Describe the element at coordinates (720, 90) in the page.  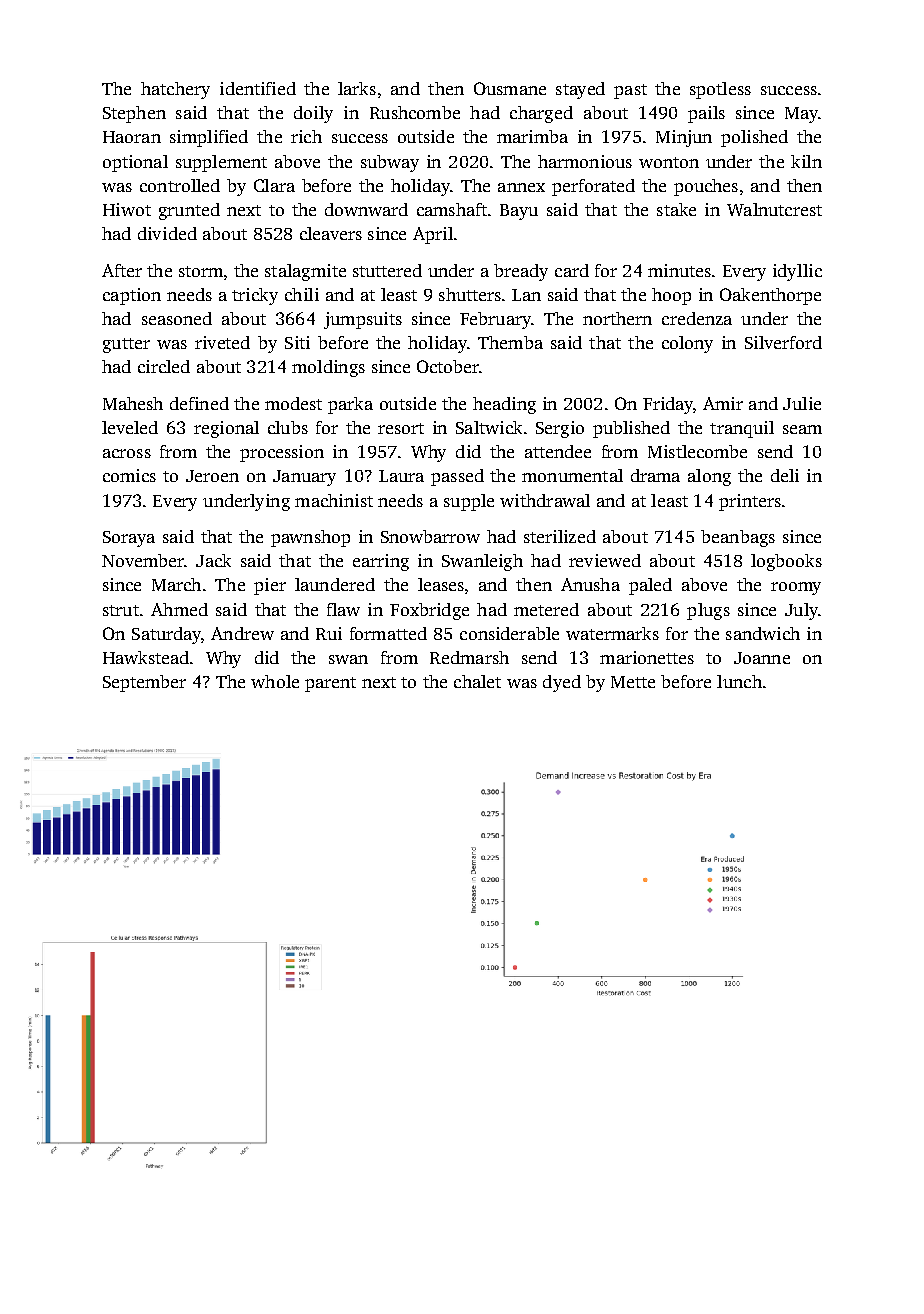
I see `spotless` at that location.
